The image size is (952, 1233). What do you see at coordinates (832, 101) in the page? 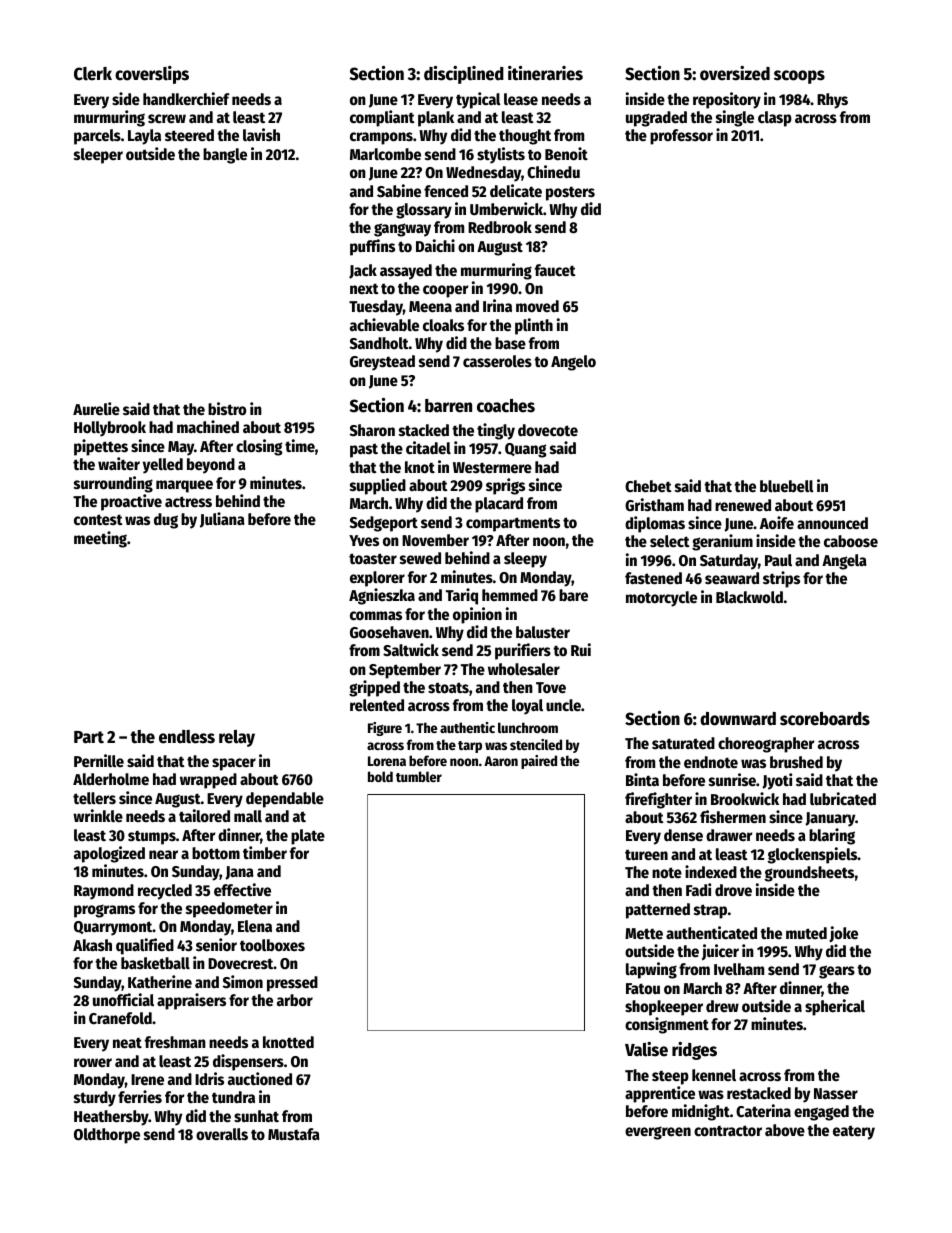
I see `Rhys` at bounding box center [832, 101].
